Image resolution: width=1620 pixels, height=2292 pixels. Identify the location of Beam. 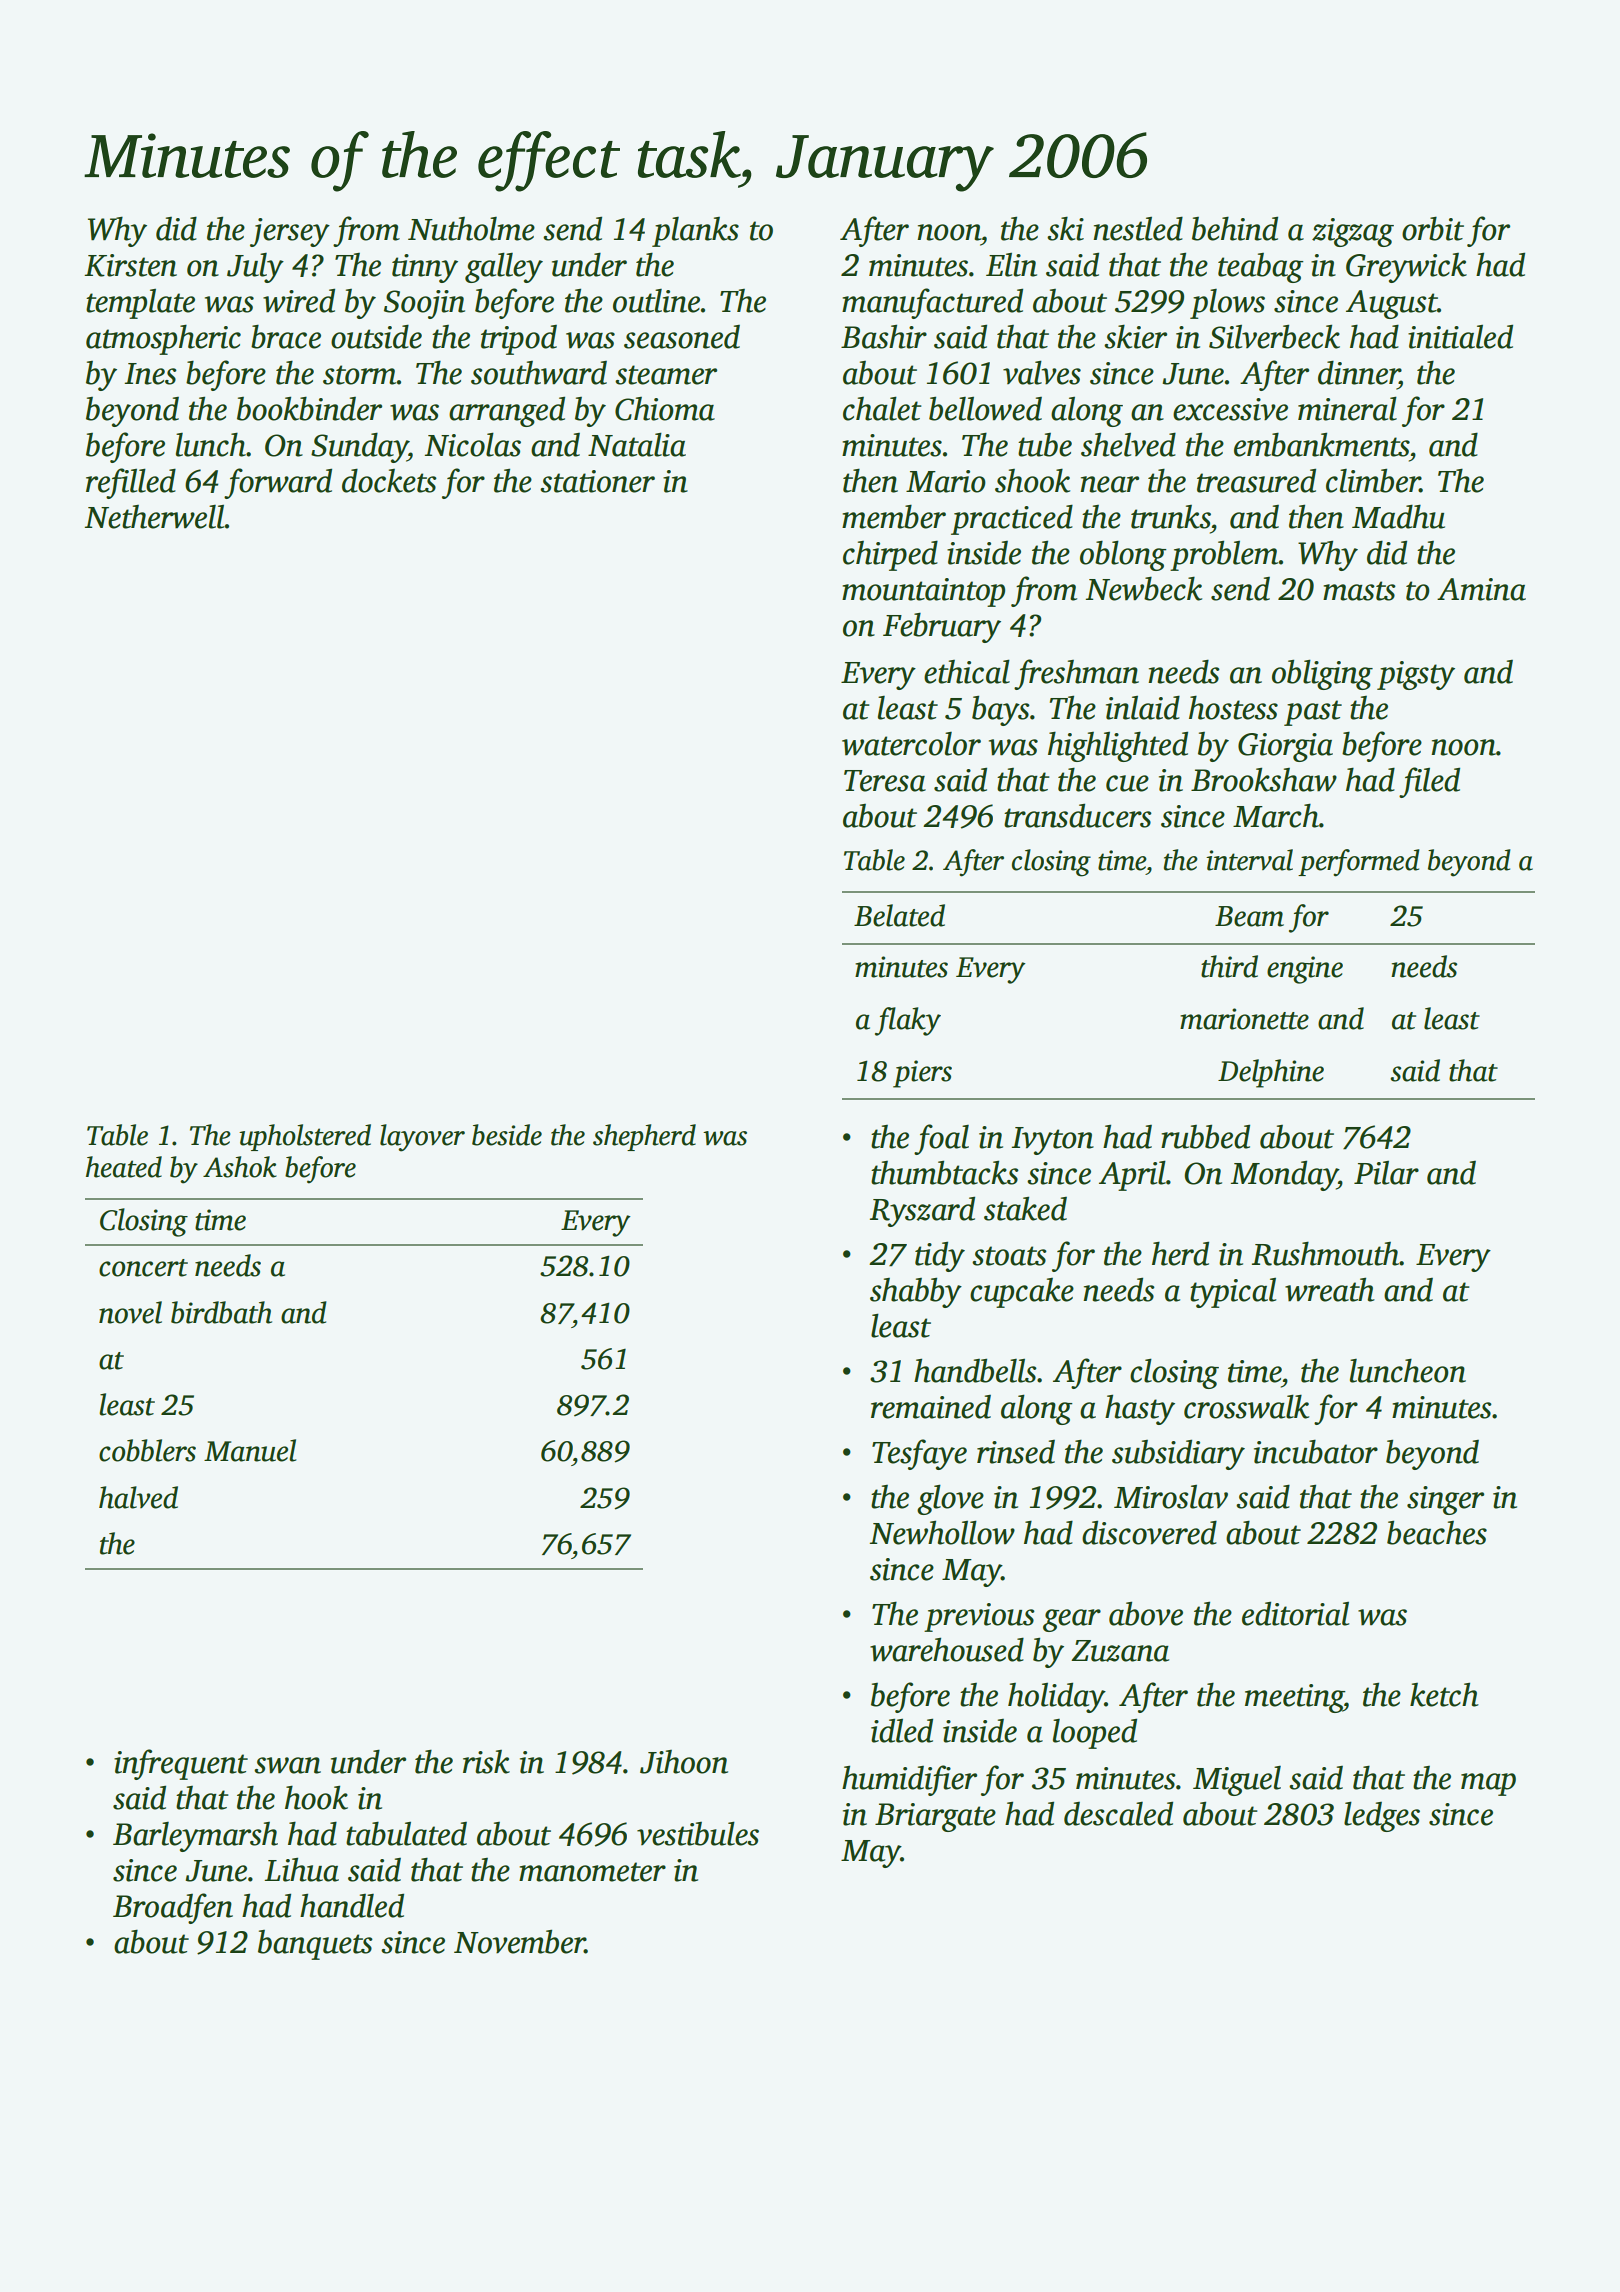
(1249, 916).
